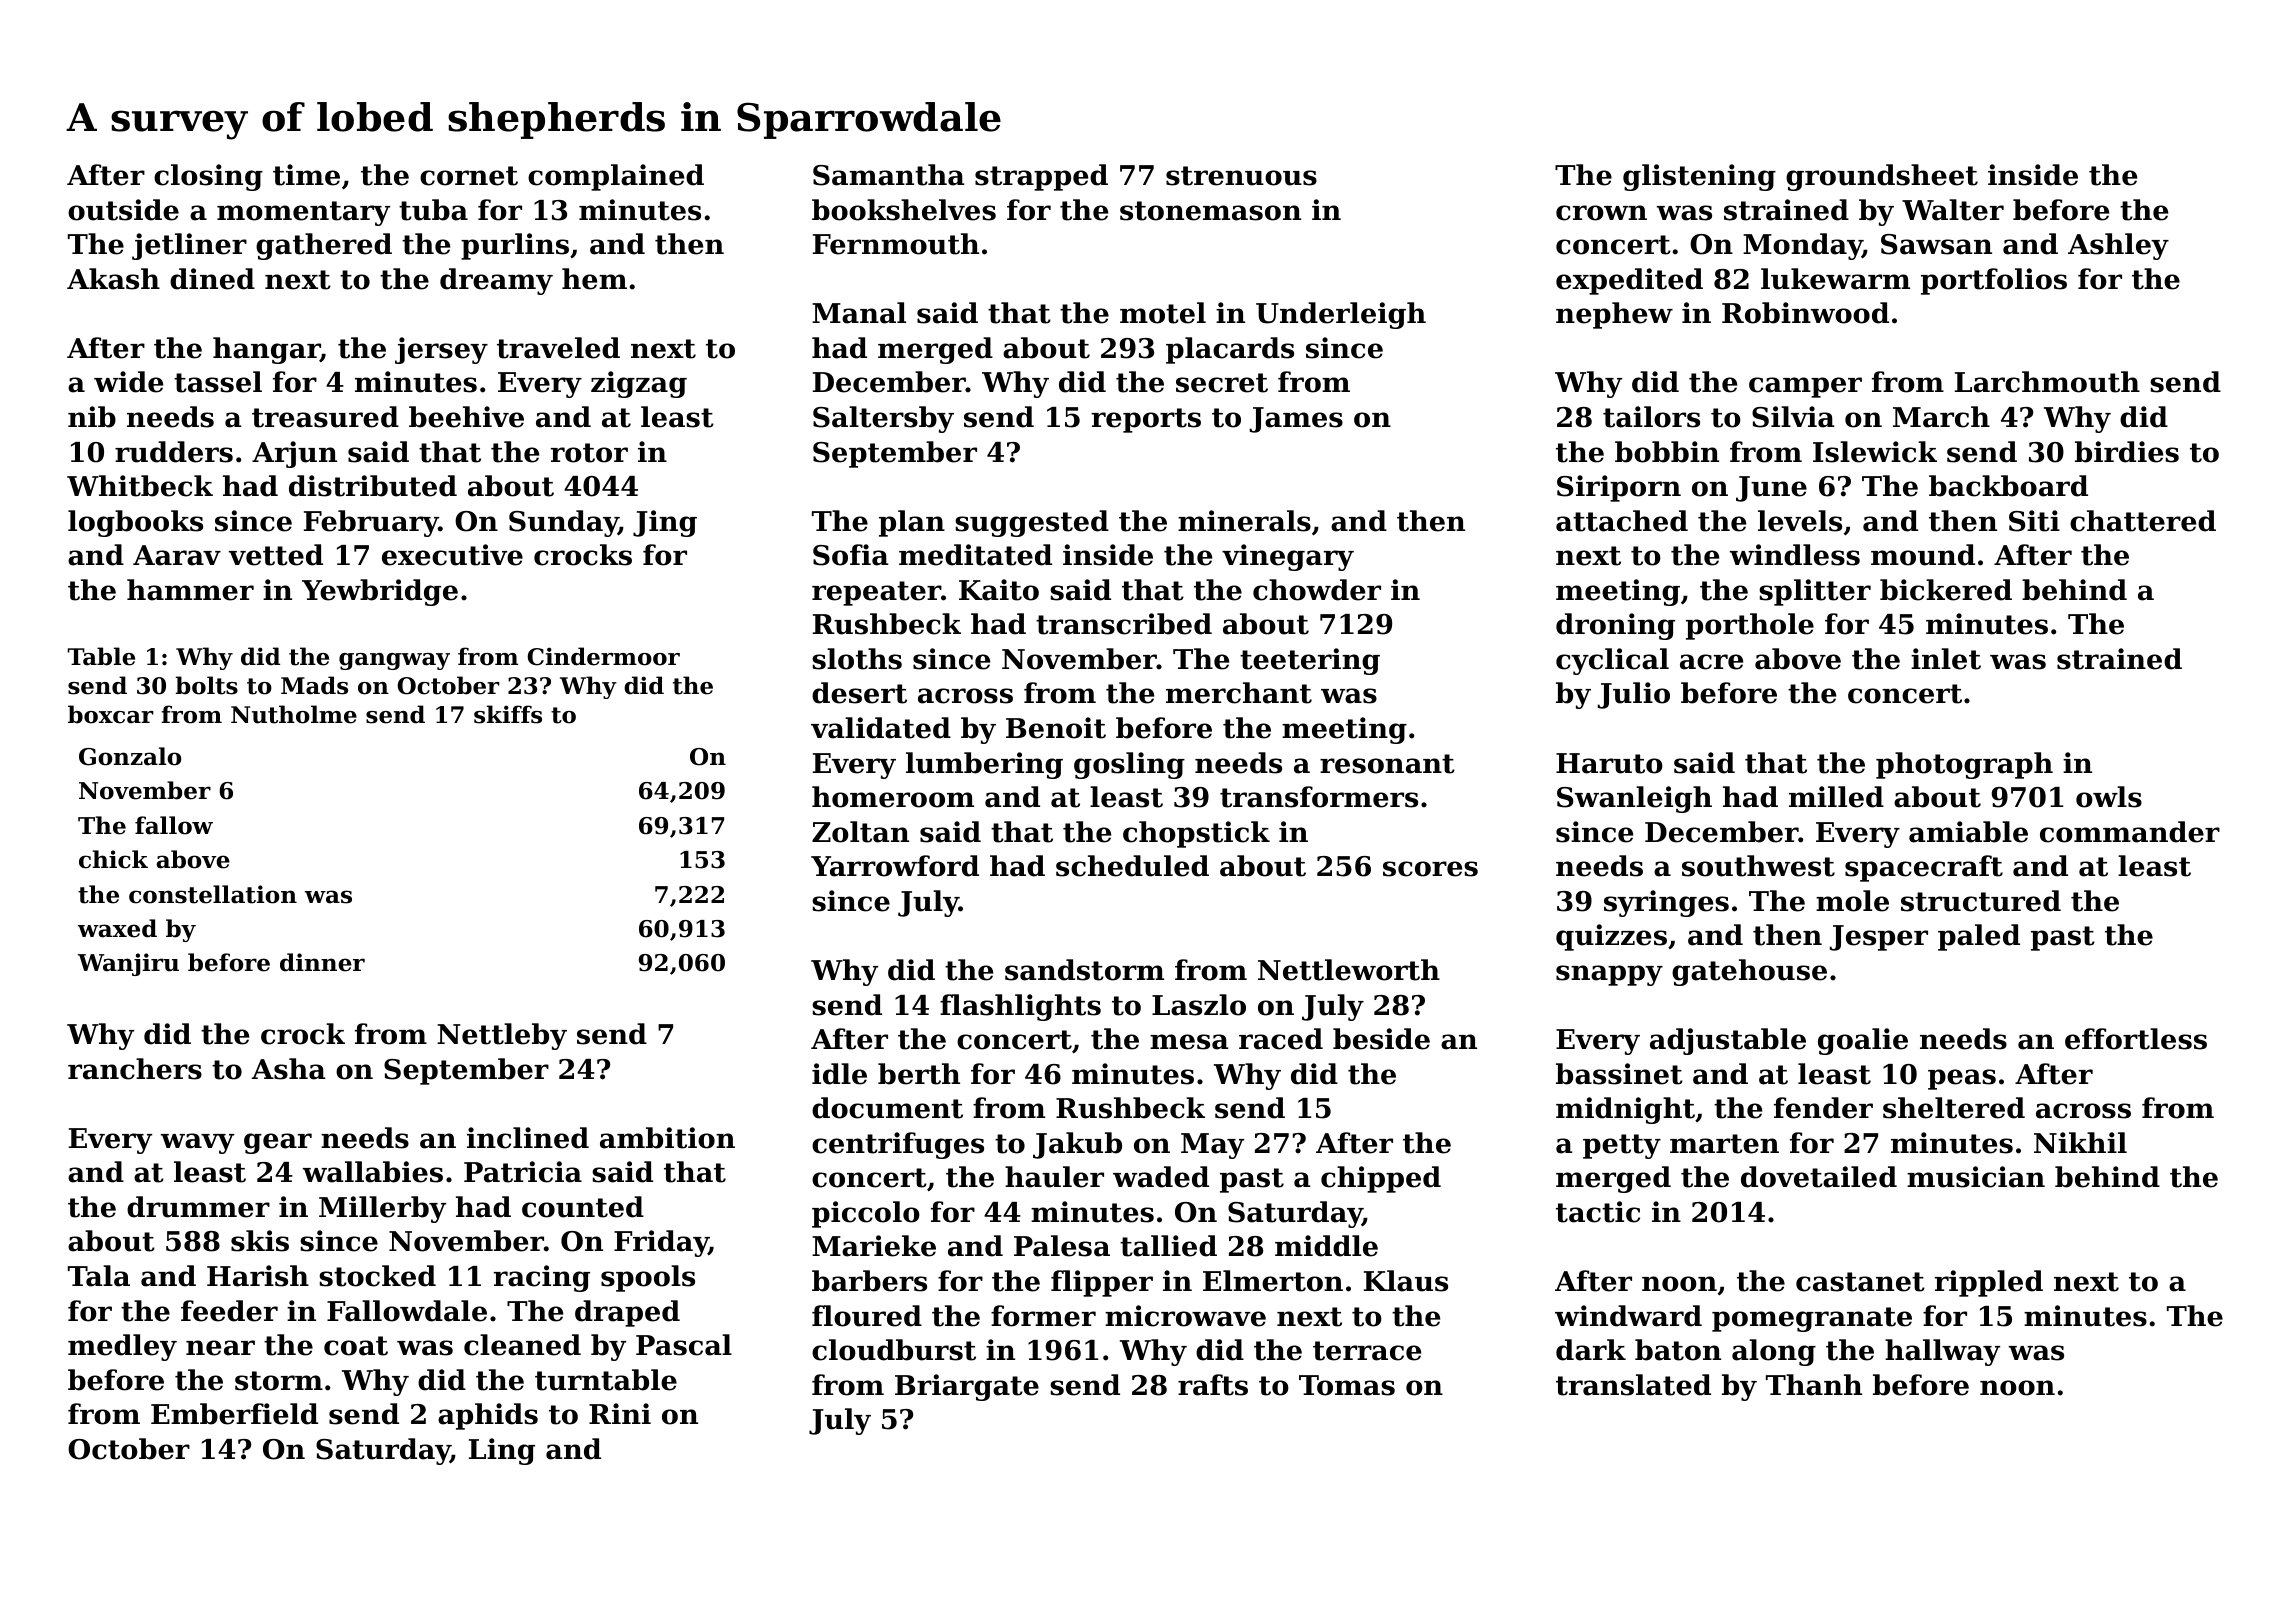 Image resolution: width=2292 pixels, height=1620 pixels. I want to click on Haruto, so click(1609, 763).
